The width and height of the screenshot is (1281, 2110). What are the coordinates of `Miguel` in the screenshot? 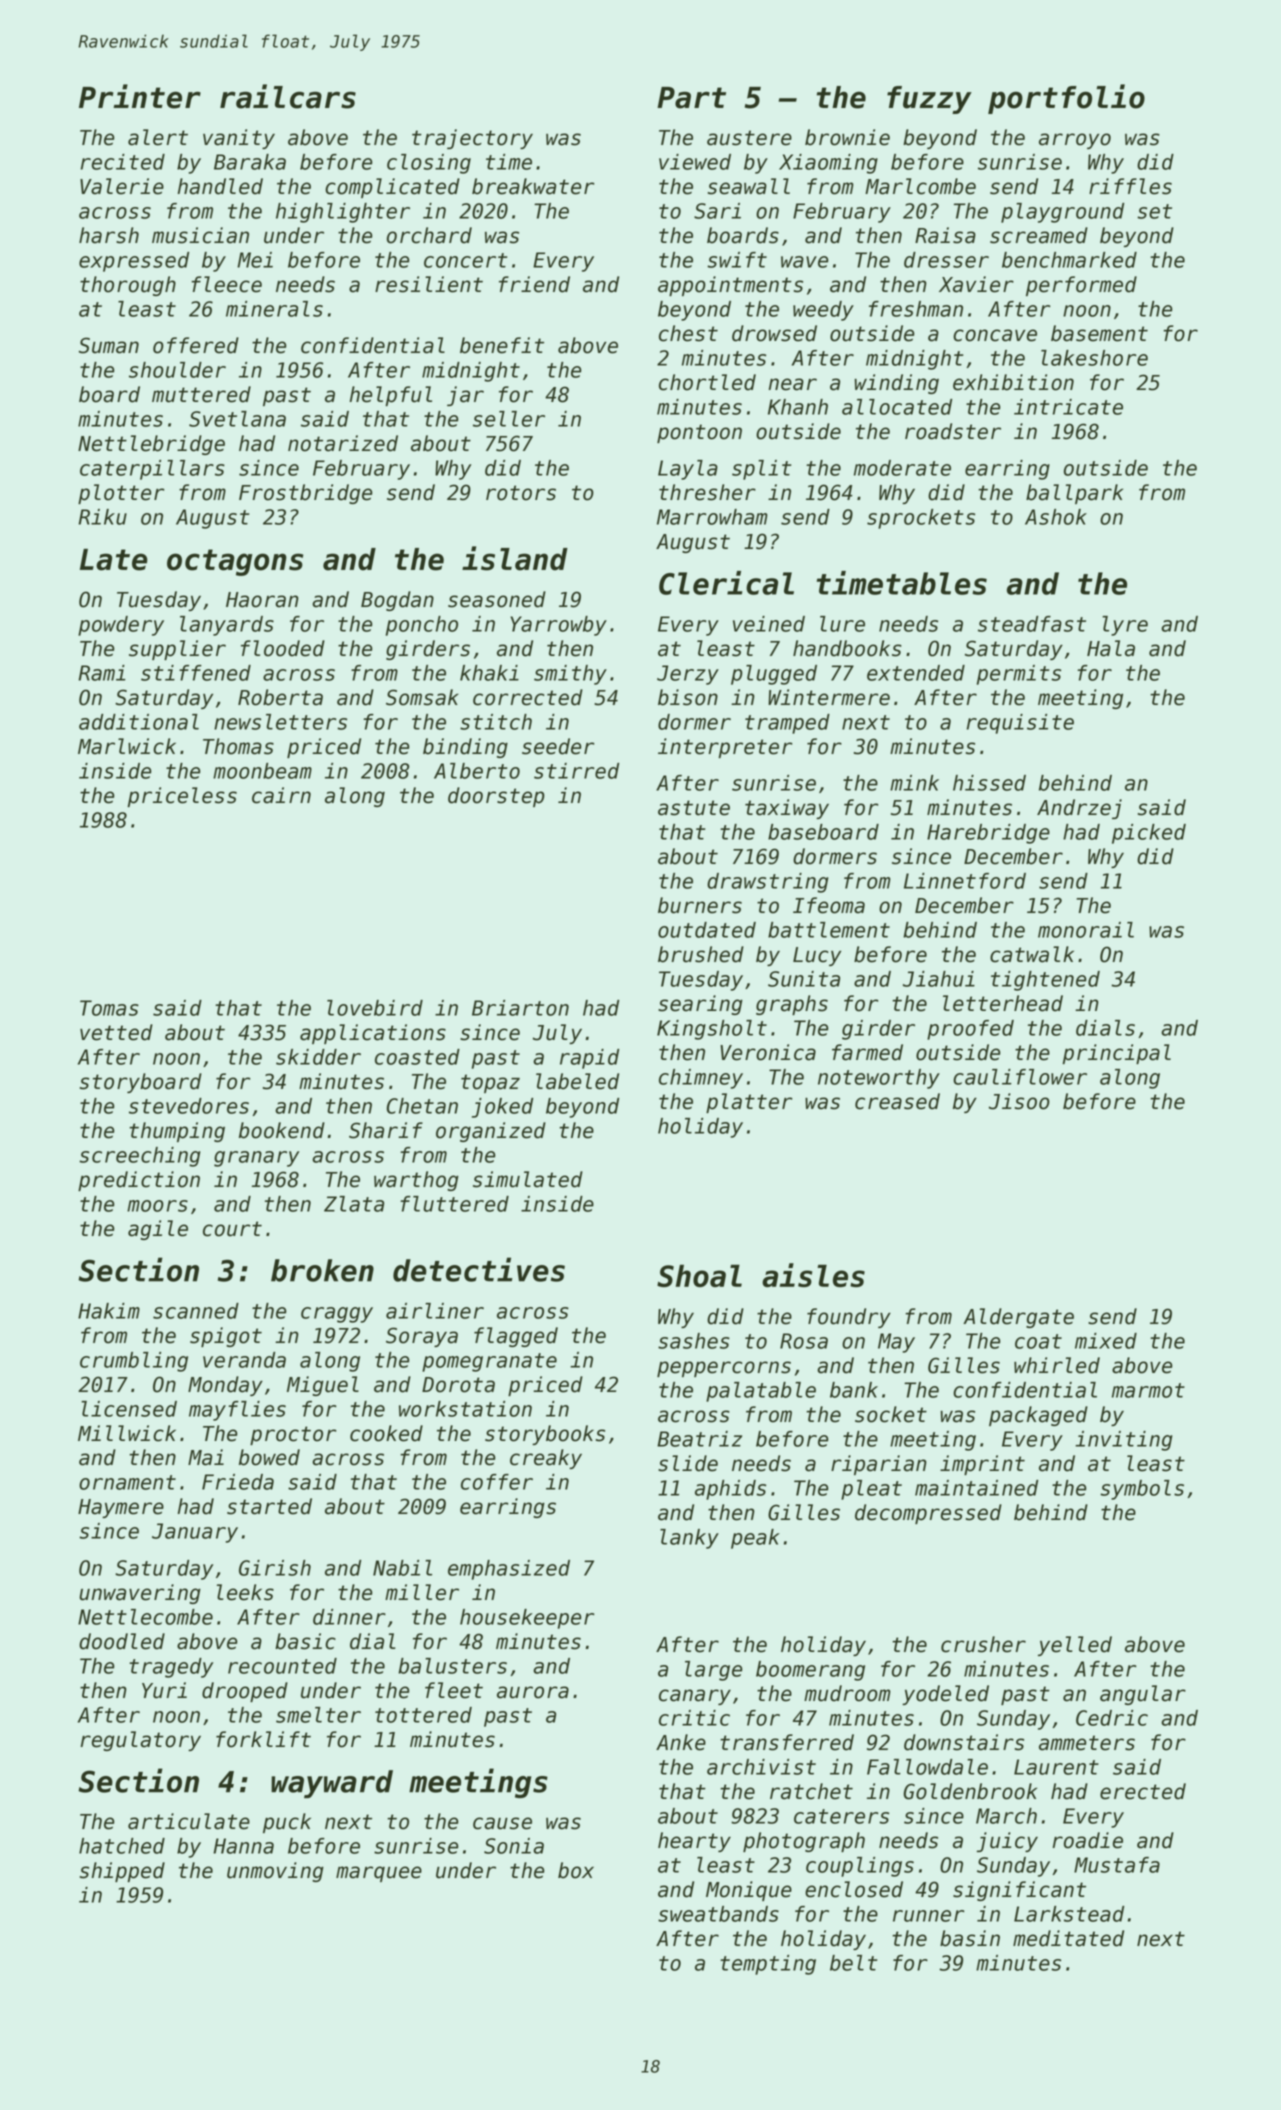 It's located at (323, 1386).
